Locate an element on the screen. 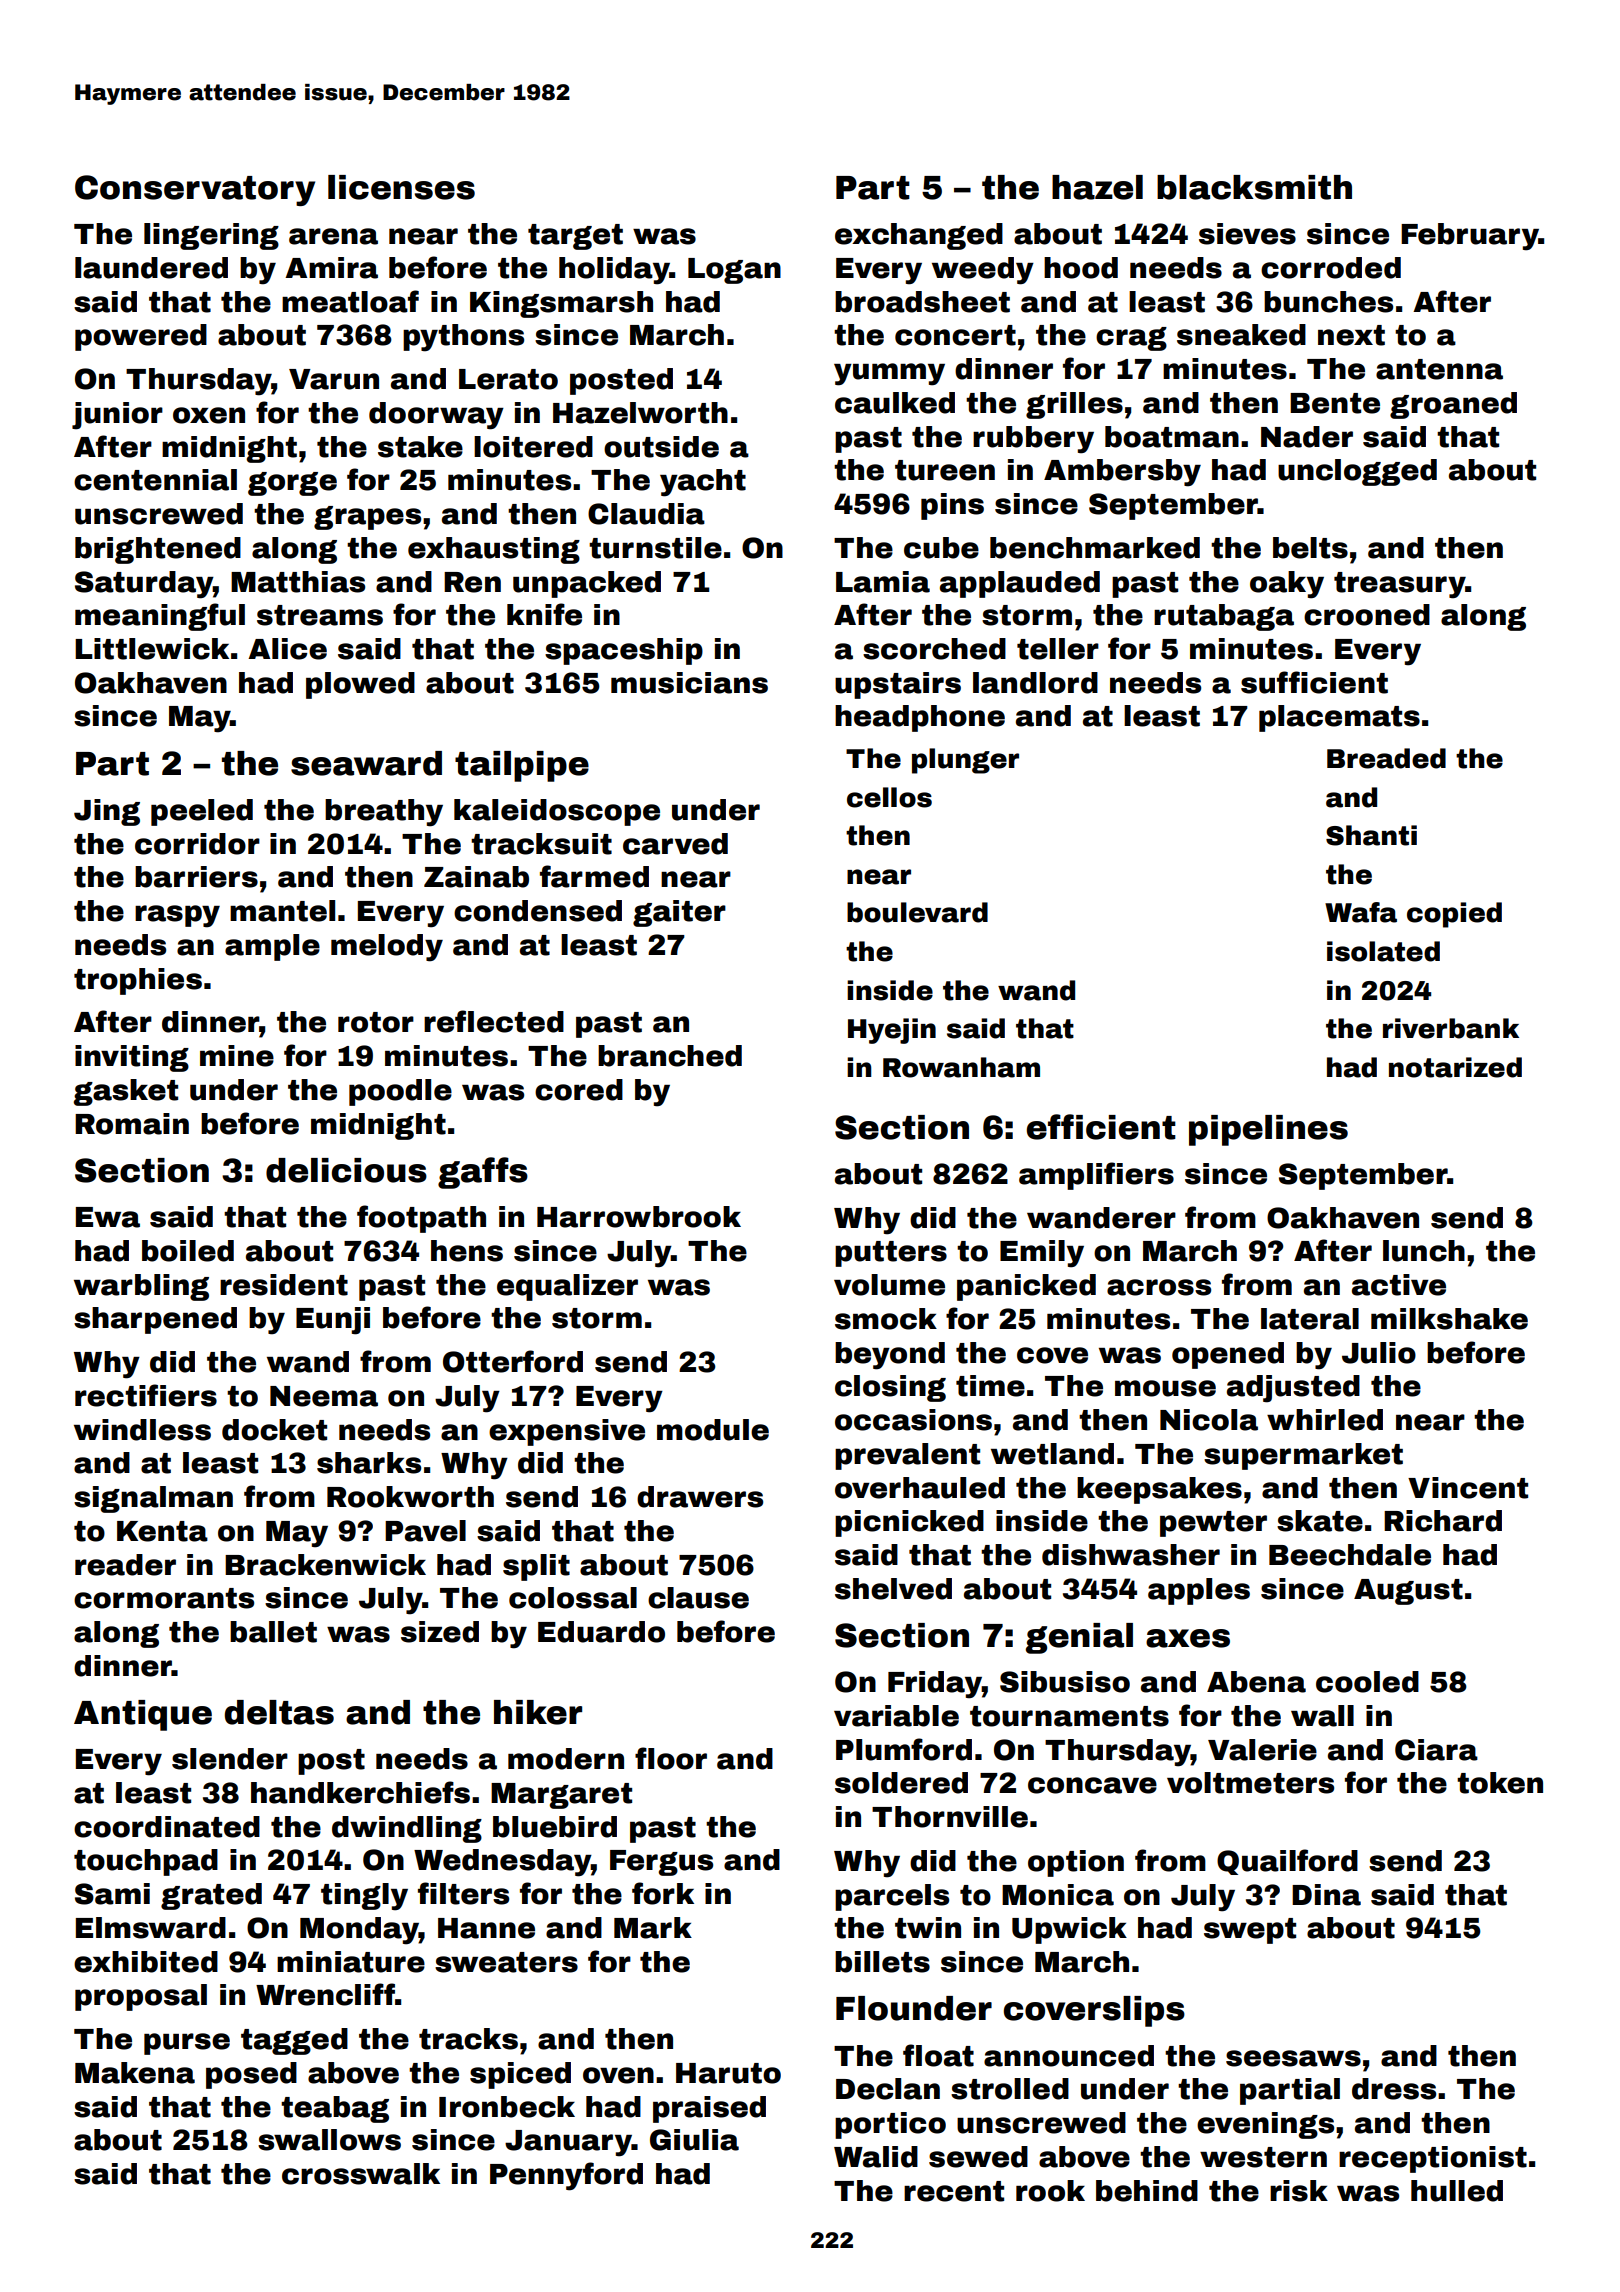 This screenshot has height=2292, width=1620. posed is located at coordinates (251, 2075).
